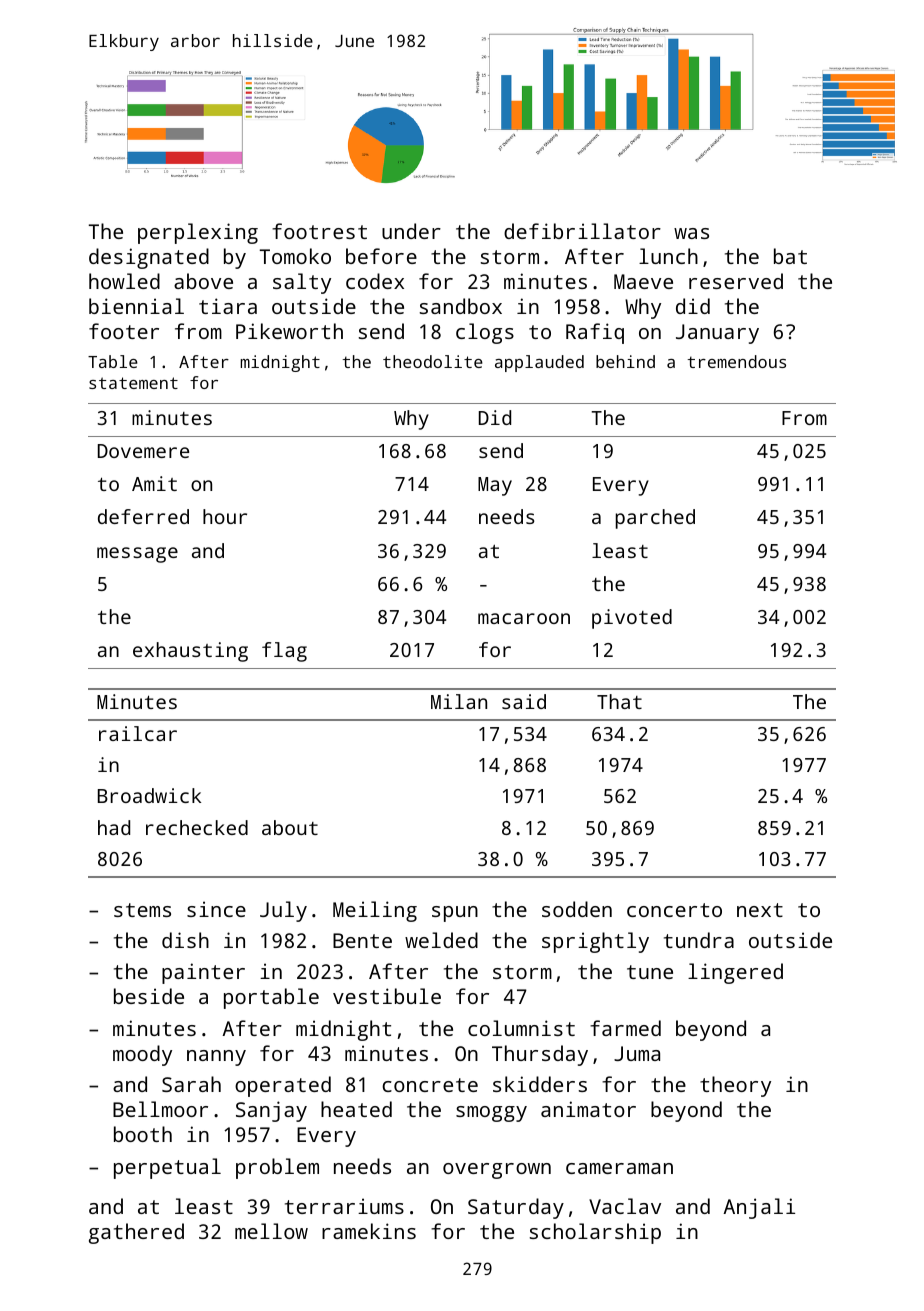 The image size is (924, 1311). Describe the element at coordinates (736, 361) in the document. I see `tremendous` at that location.
